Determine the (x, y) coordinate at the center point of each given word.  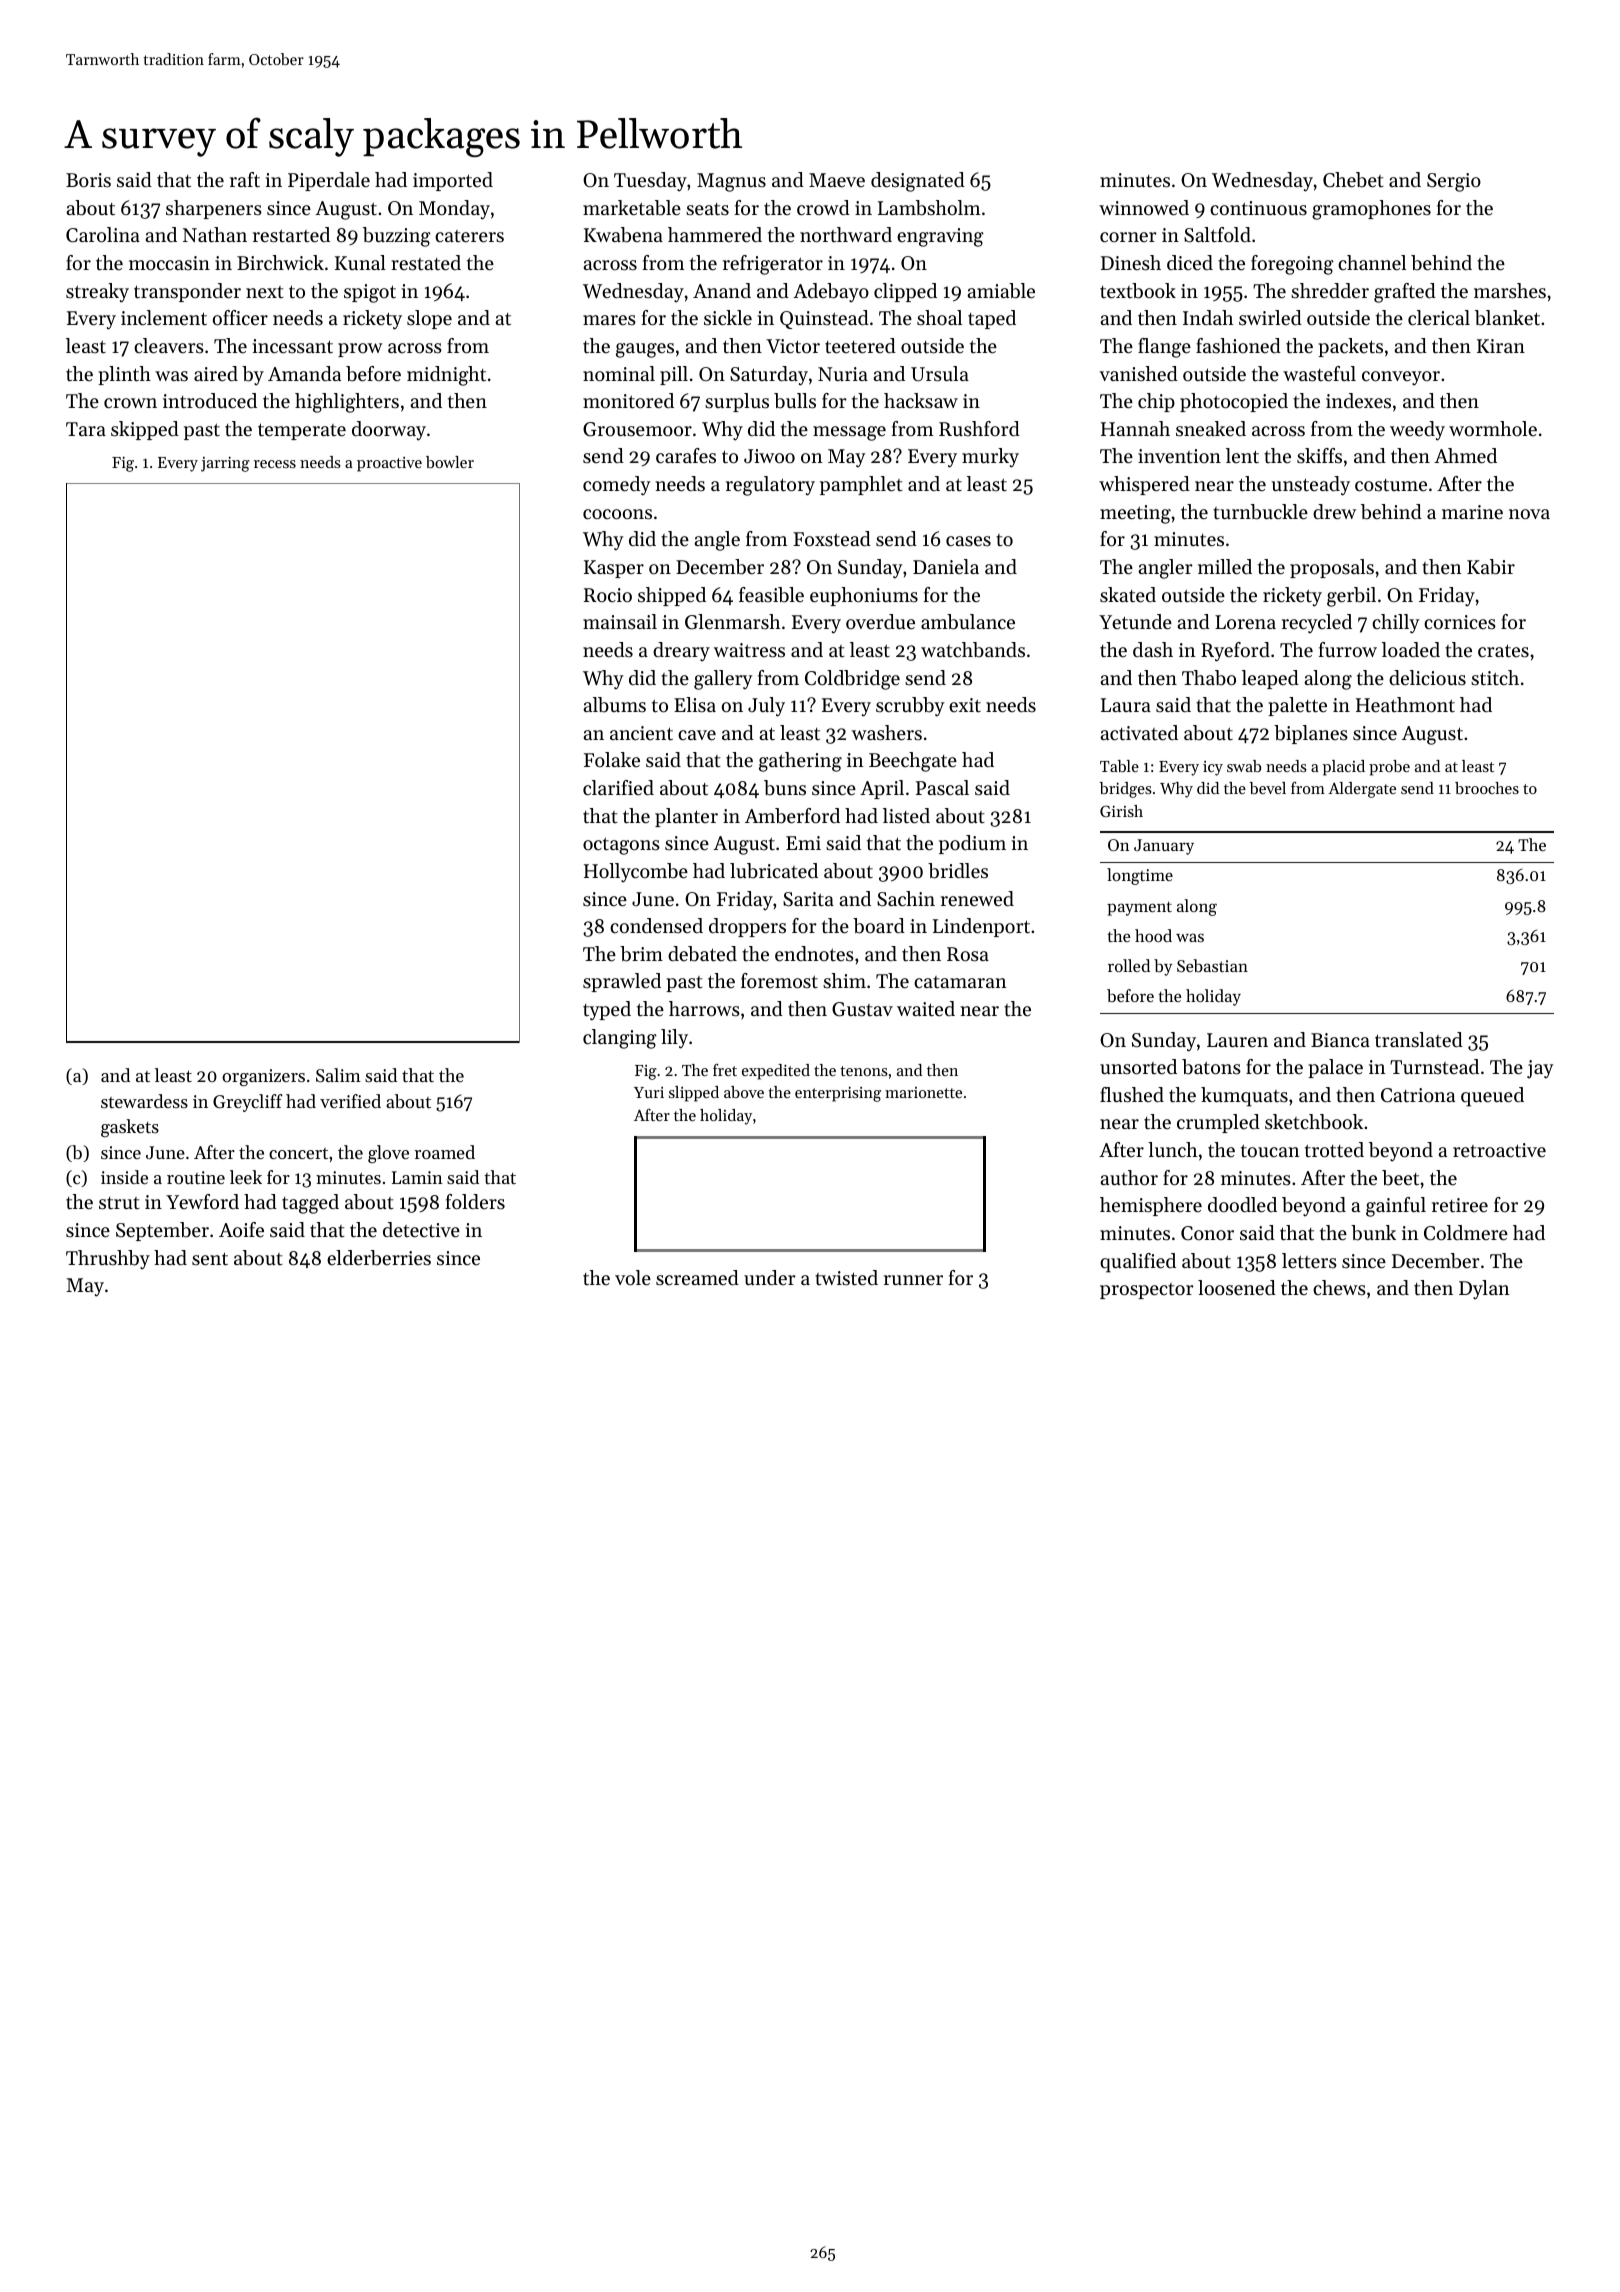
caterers (469, 236)
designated (918, 182)
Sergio (1454, 182)
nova (1529, 514)
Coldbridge (852, 680)
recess (275, 464)
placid (1344, 768)
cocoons (617, 514)
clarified (618, 788)
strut (119, 1203)
